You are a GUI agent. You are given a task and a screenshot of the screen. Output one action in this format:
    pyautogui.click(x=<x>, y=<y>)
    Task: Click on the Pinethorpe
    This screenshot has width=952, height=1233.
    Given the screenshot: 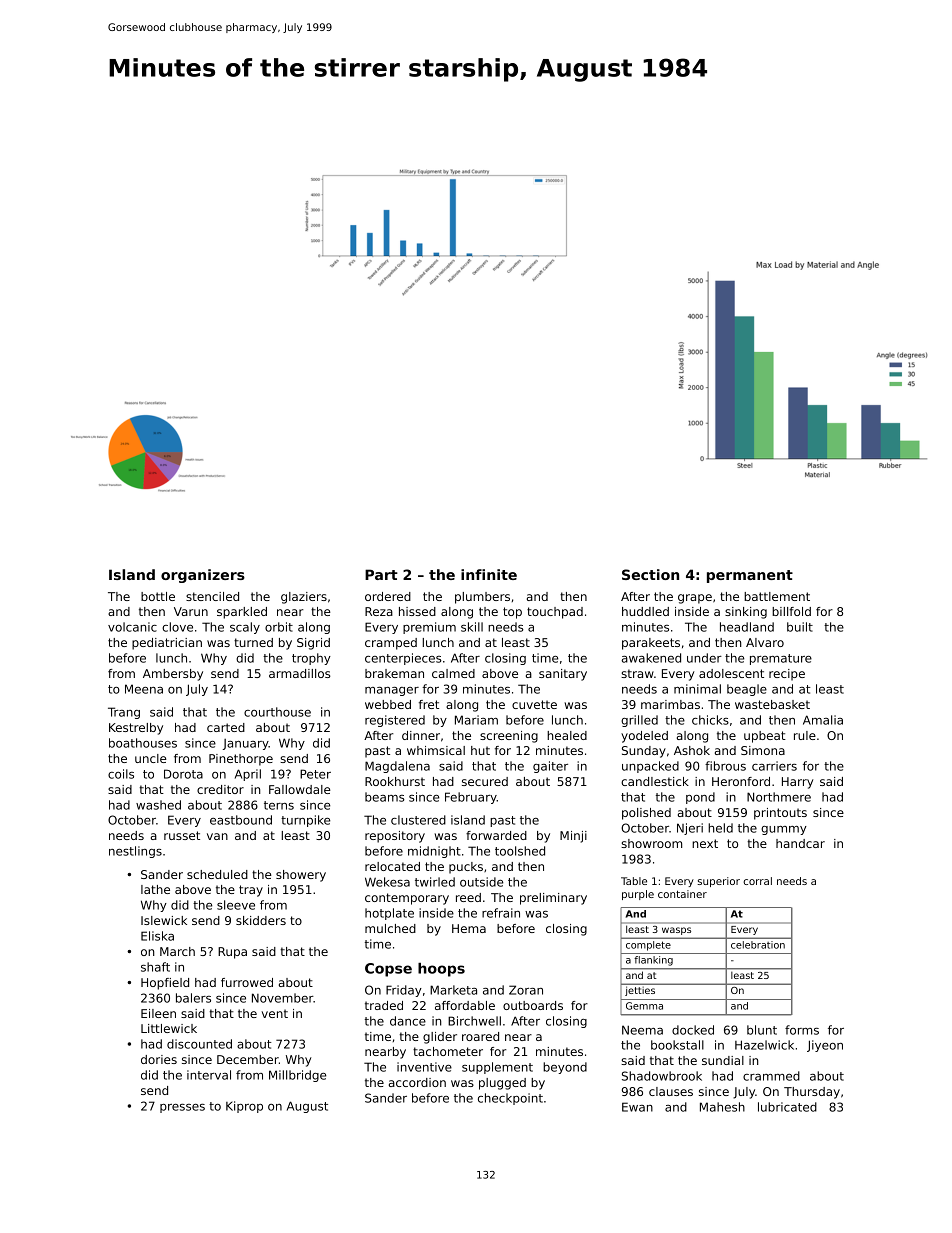 What is the action you would take?
    pyautogui.click(x=241, y=760)
